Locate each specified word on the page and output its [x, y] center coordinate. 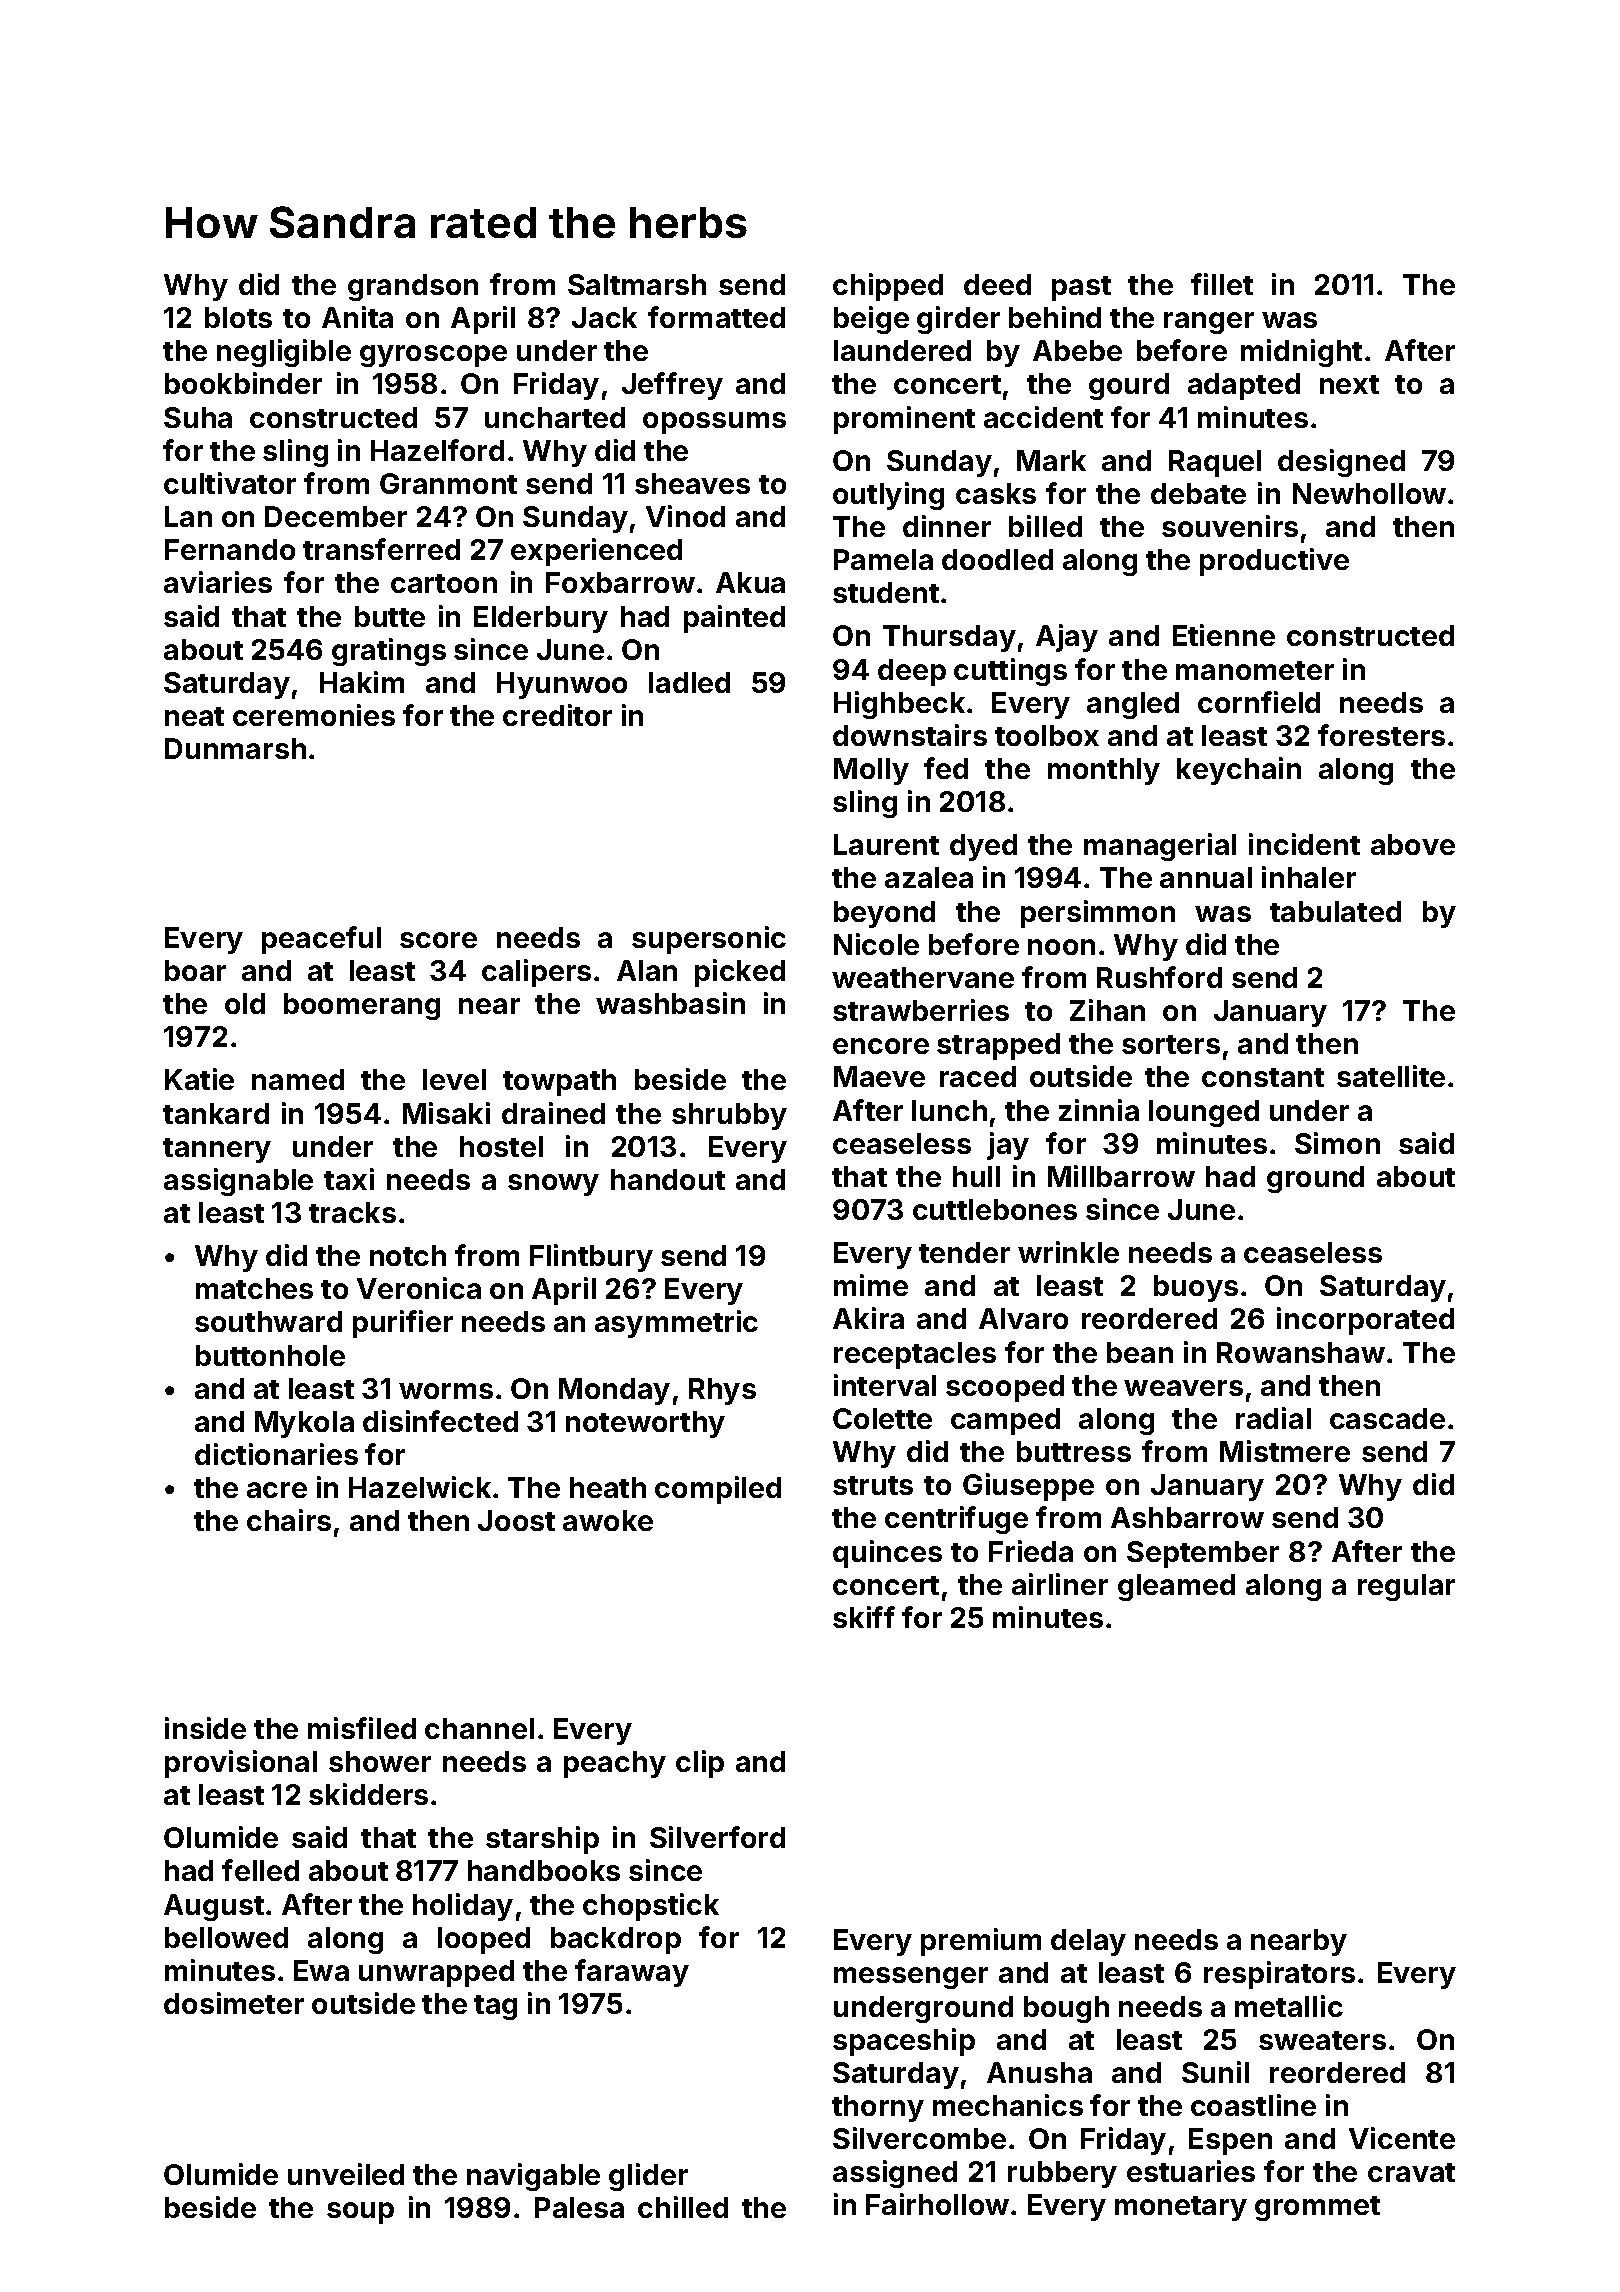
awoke [608, 1520]
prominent [904, 420]
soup [360, 2213]
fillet [1222, 284]
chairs [289, 1520]
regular [1406, 1587]
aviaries [218, 582]
